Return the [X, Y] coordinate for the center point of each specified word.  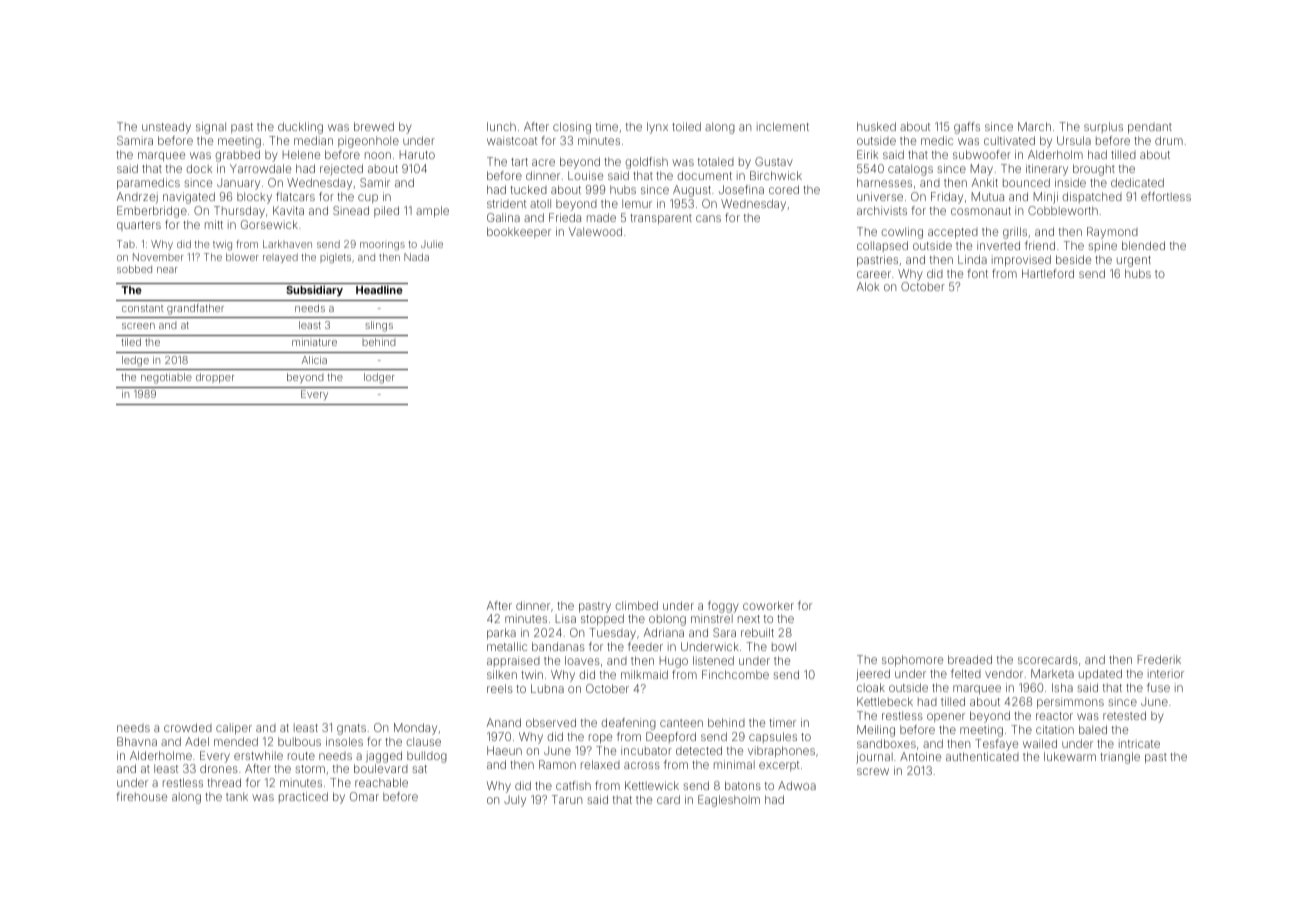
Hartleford [1048, 273]
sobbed [134, 269]
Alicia [314, 360]
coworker [768, 605]
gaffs [967, 128]
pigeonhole [368, 142]
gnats [351, 729]
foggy [723, 607]
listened [713, 660]
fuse [1158, 687]
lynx [657, 128]
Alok [868, 286]
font [977, 273]
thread [224, 782]
